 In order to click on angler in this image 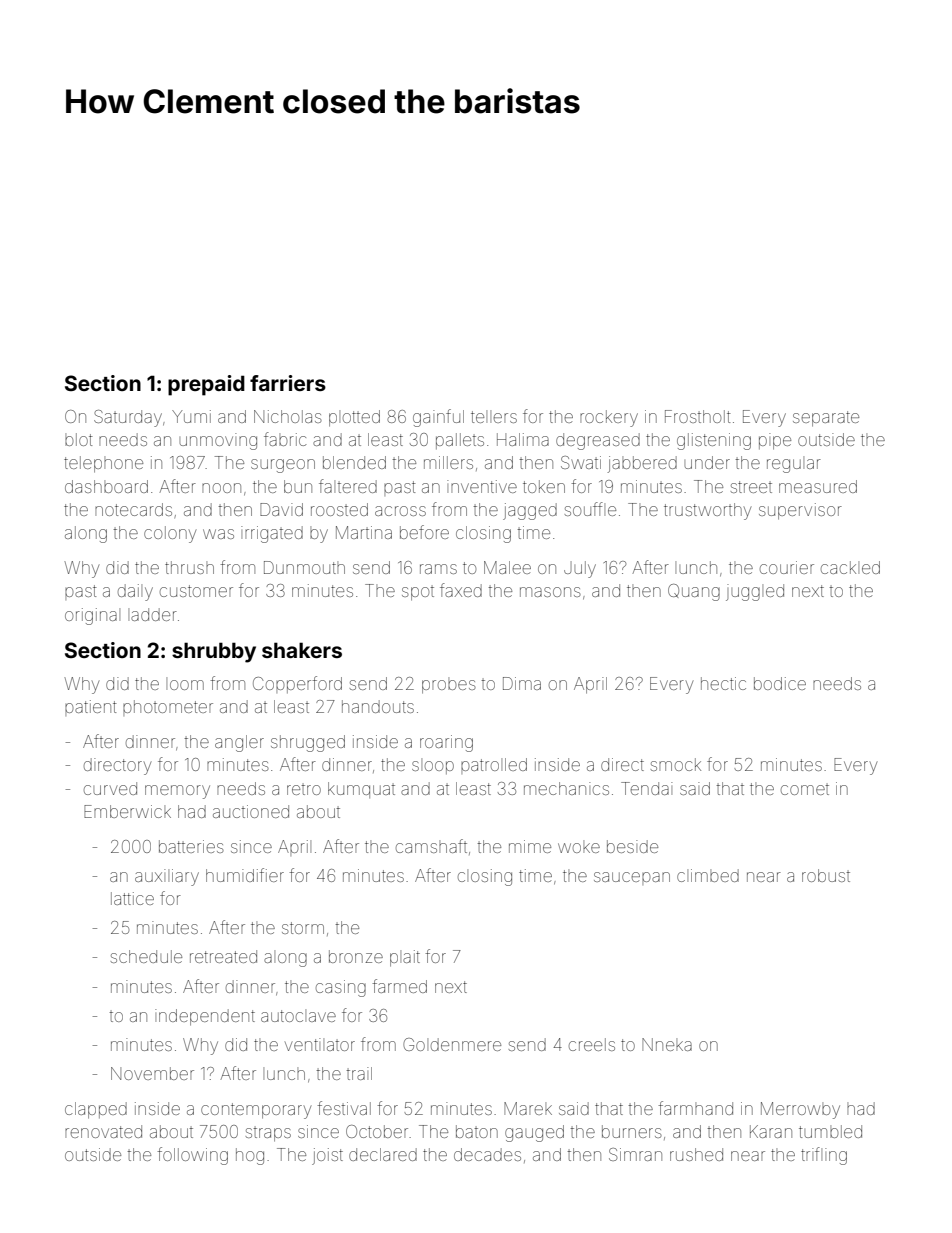, I will do `click(239, 743)`.
